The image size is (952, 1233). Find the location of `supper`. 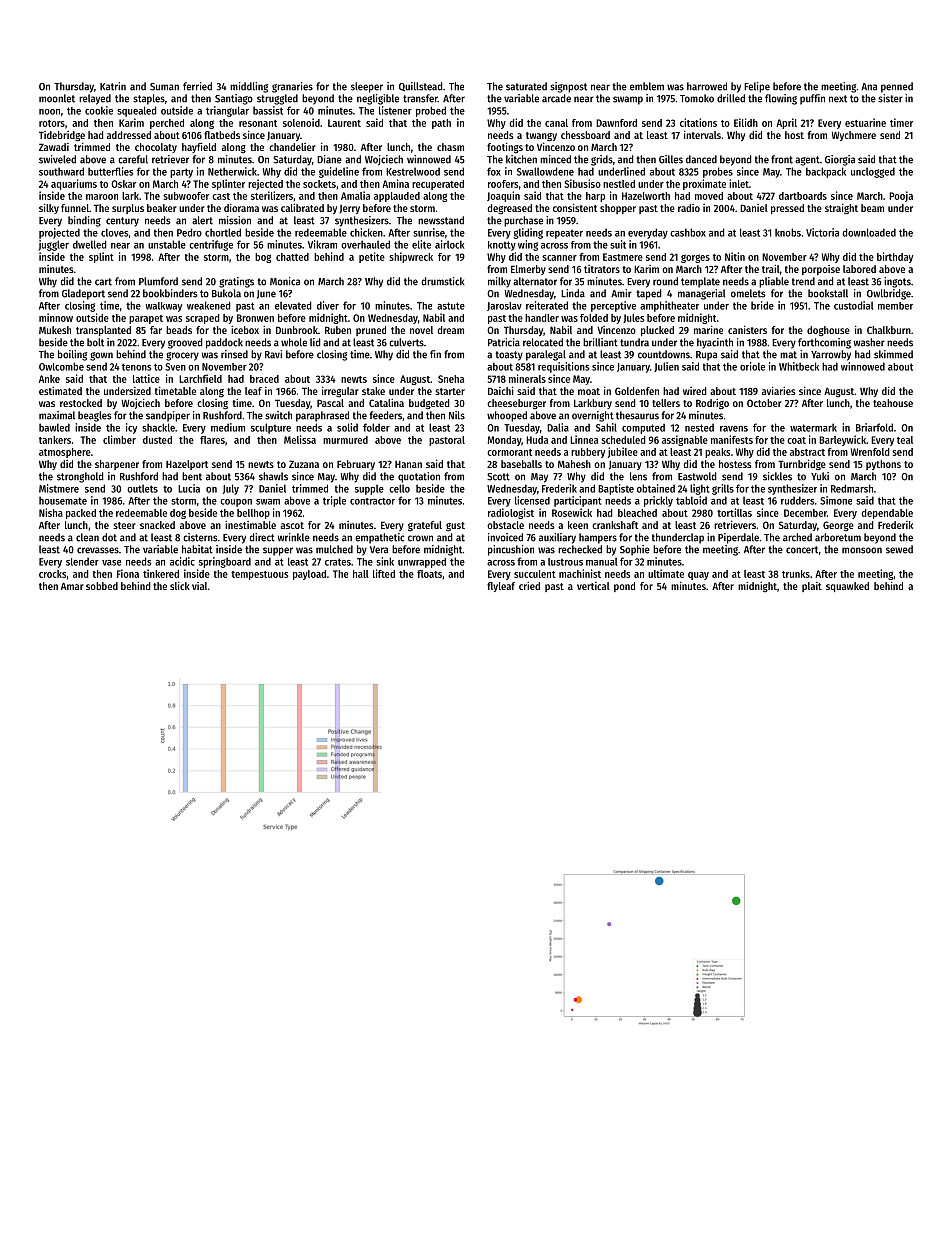

supper is located at coordinates (278, 551).
